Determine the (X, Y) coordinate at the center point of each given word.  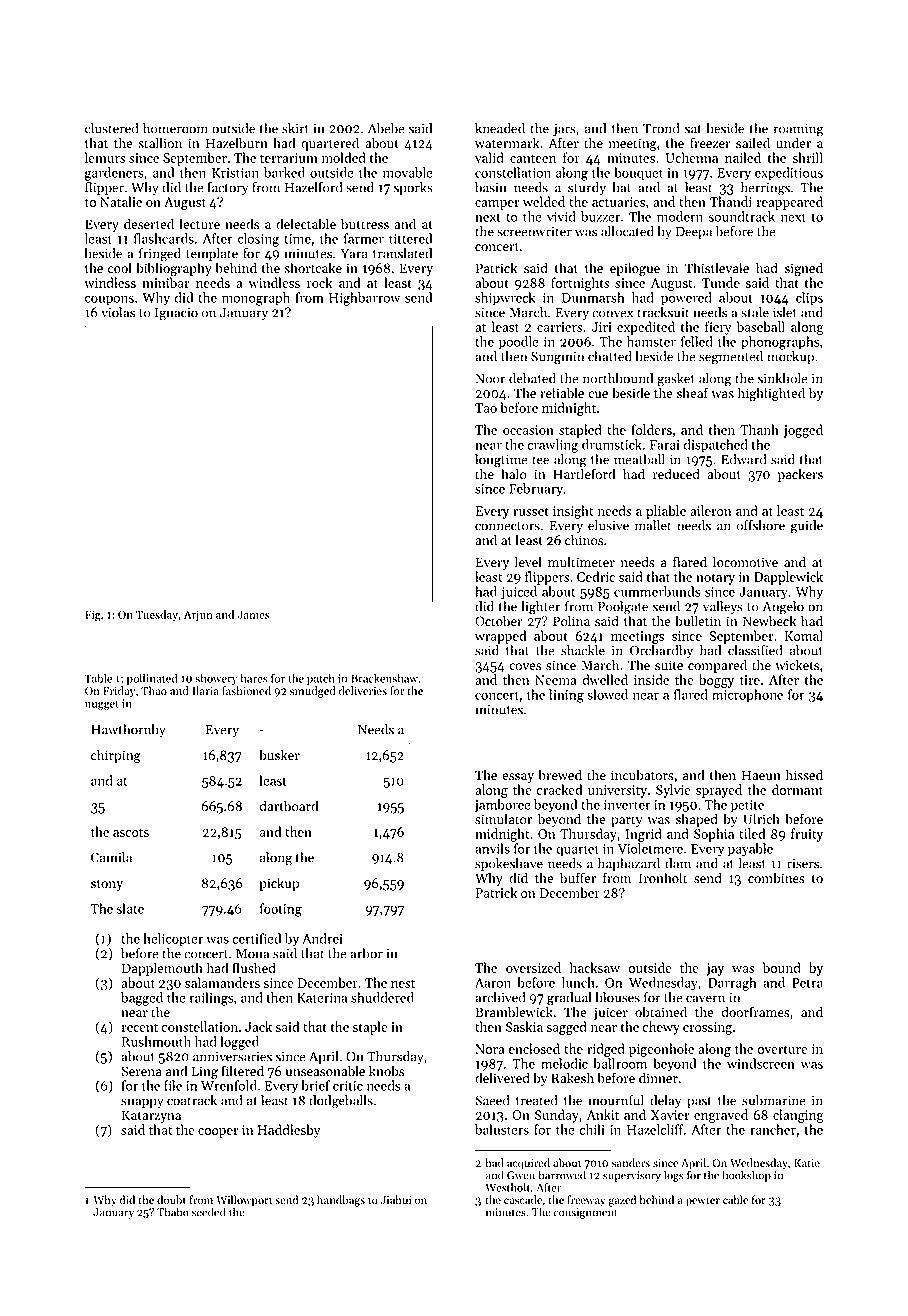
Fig (93, 616)
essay (518, 778)
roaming (799, 130)
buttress (365, 224)
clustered (112, 128)
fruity (807, 835)
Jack (258, 1026)
